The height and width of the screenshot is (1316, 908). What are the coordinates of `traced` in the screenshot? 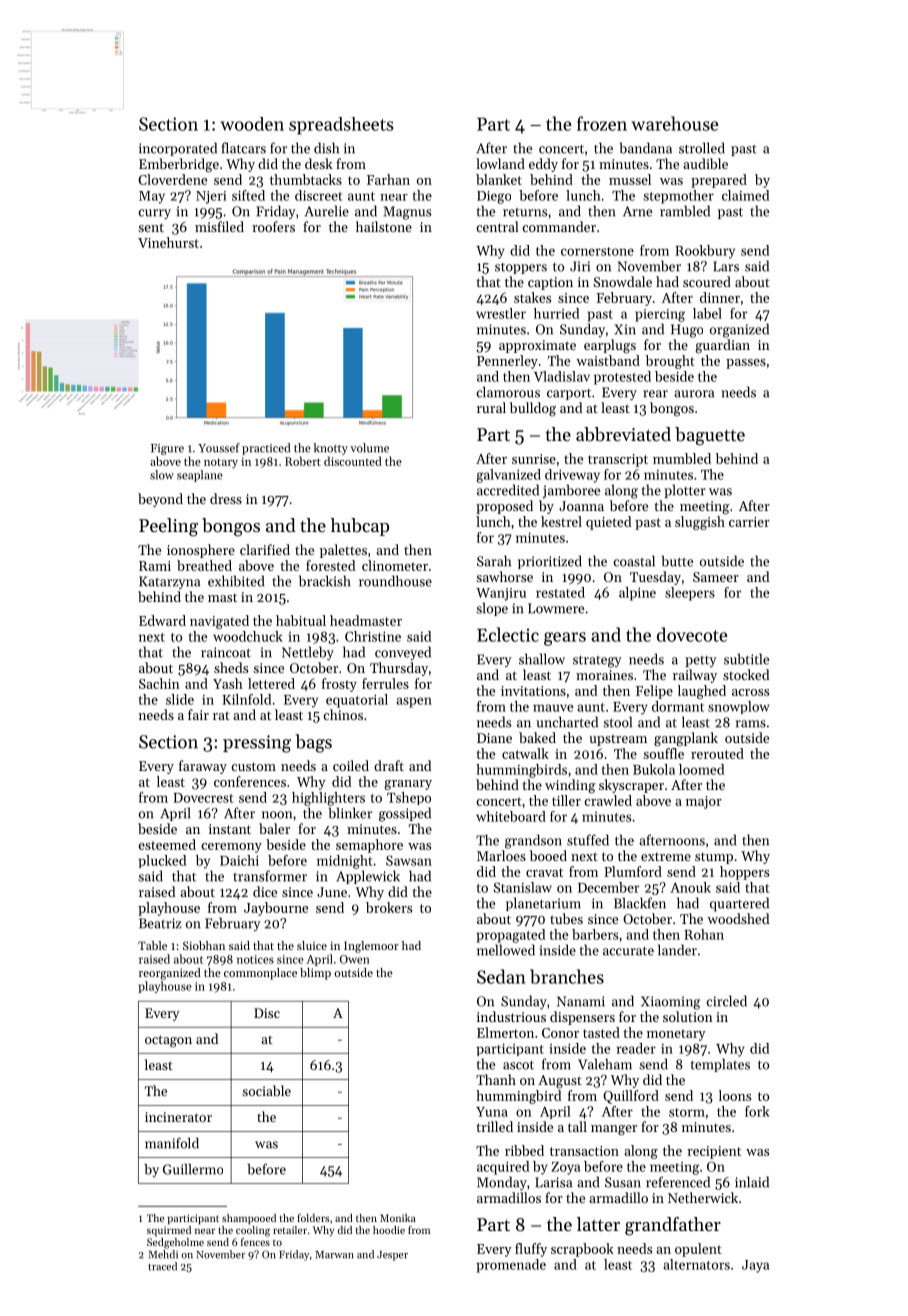 It's located at (162, 1266).
